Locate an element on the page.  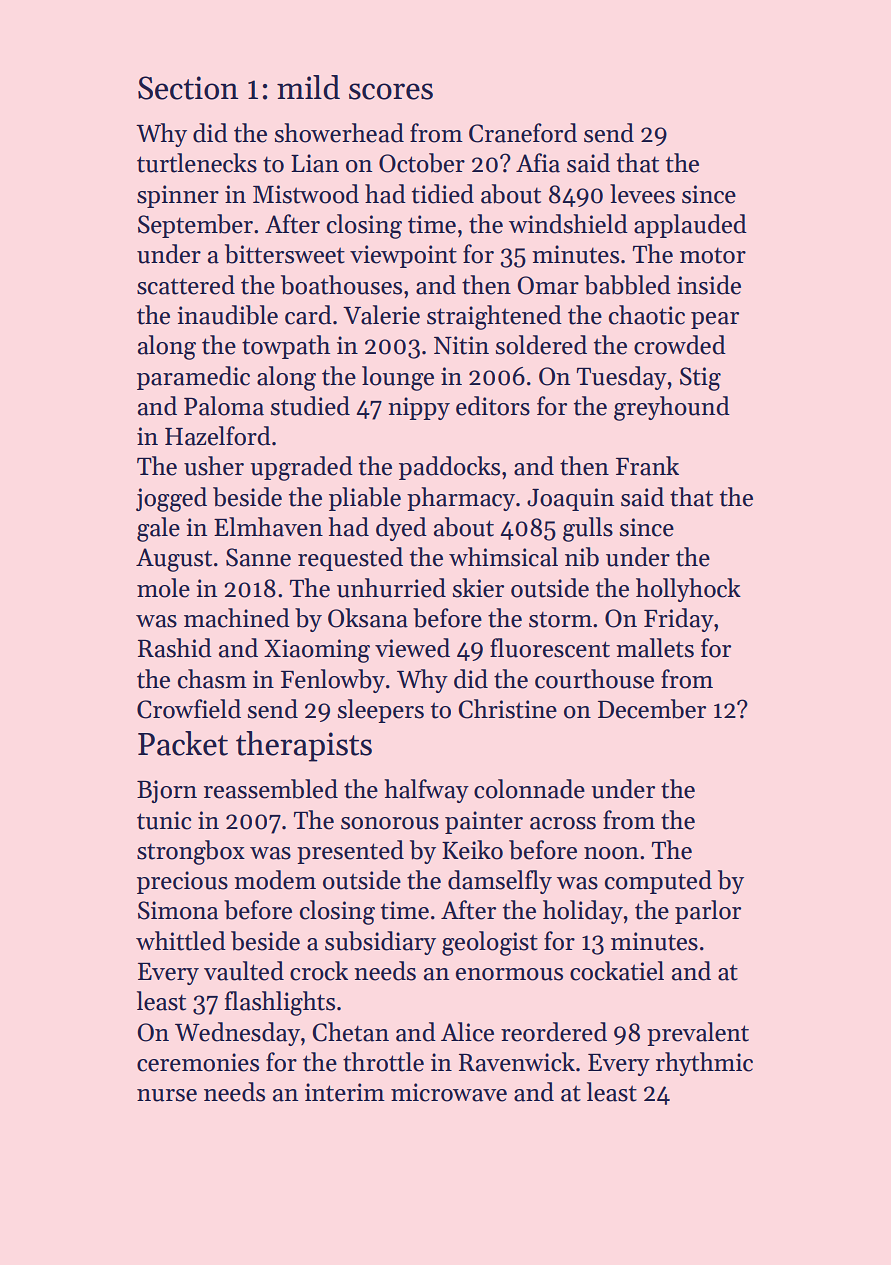
Frank is located at coordinates (647, 466).
